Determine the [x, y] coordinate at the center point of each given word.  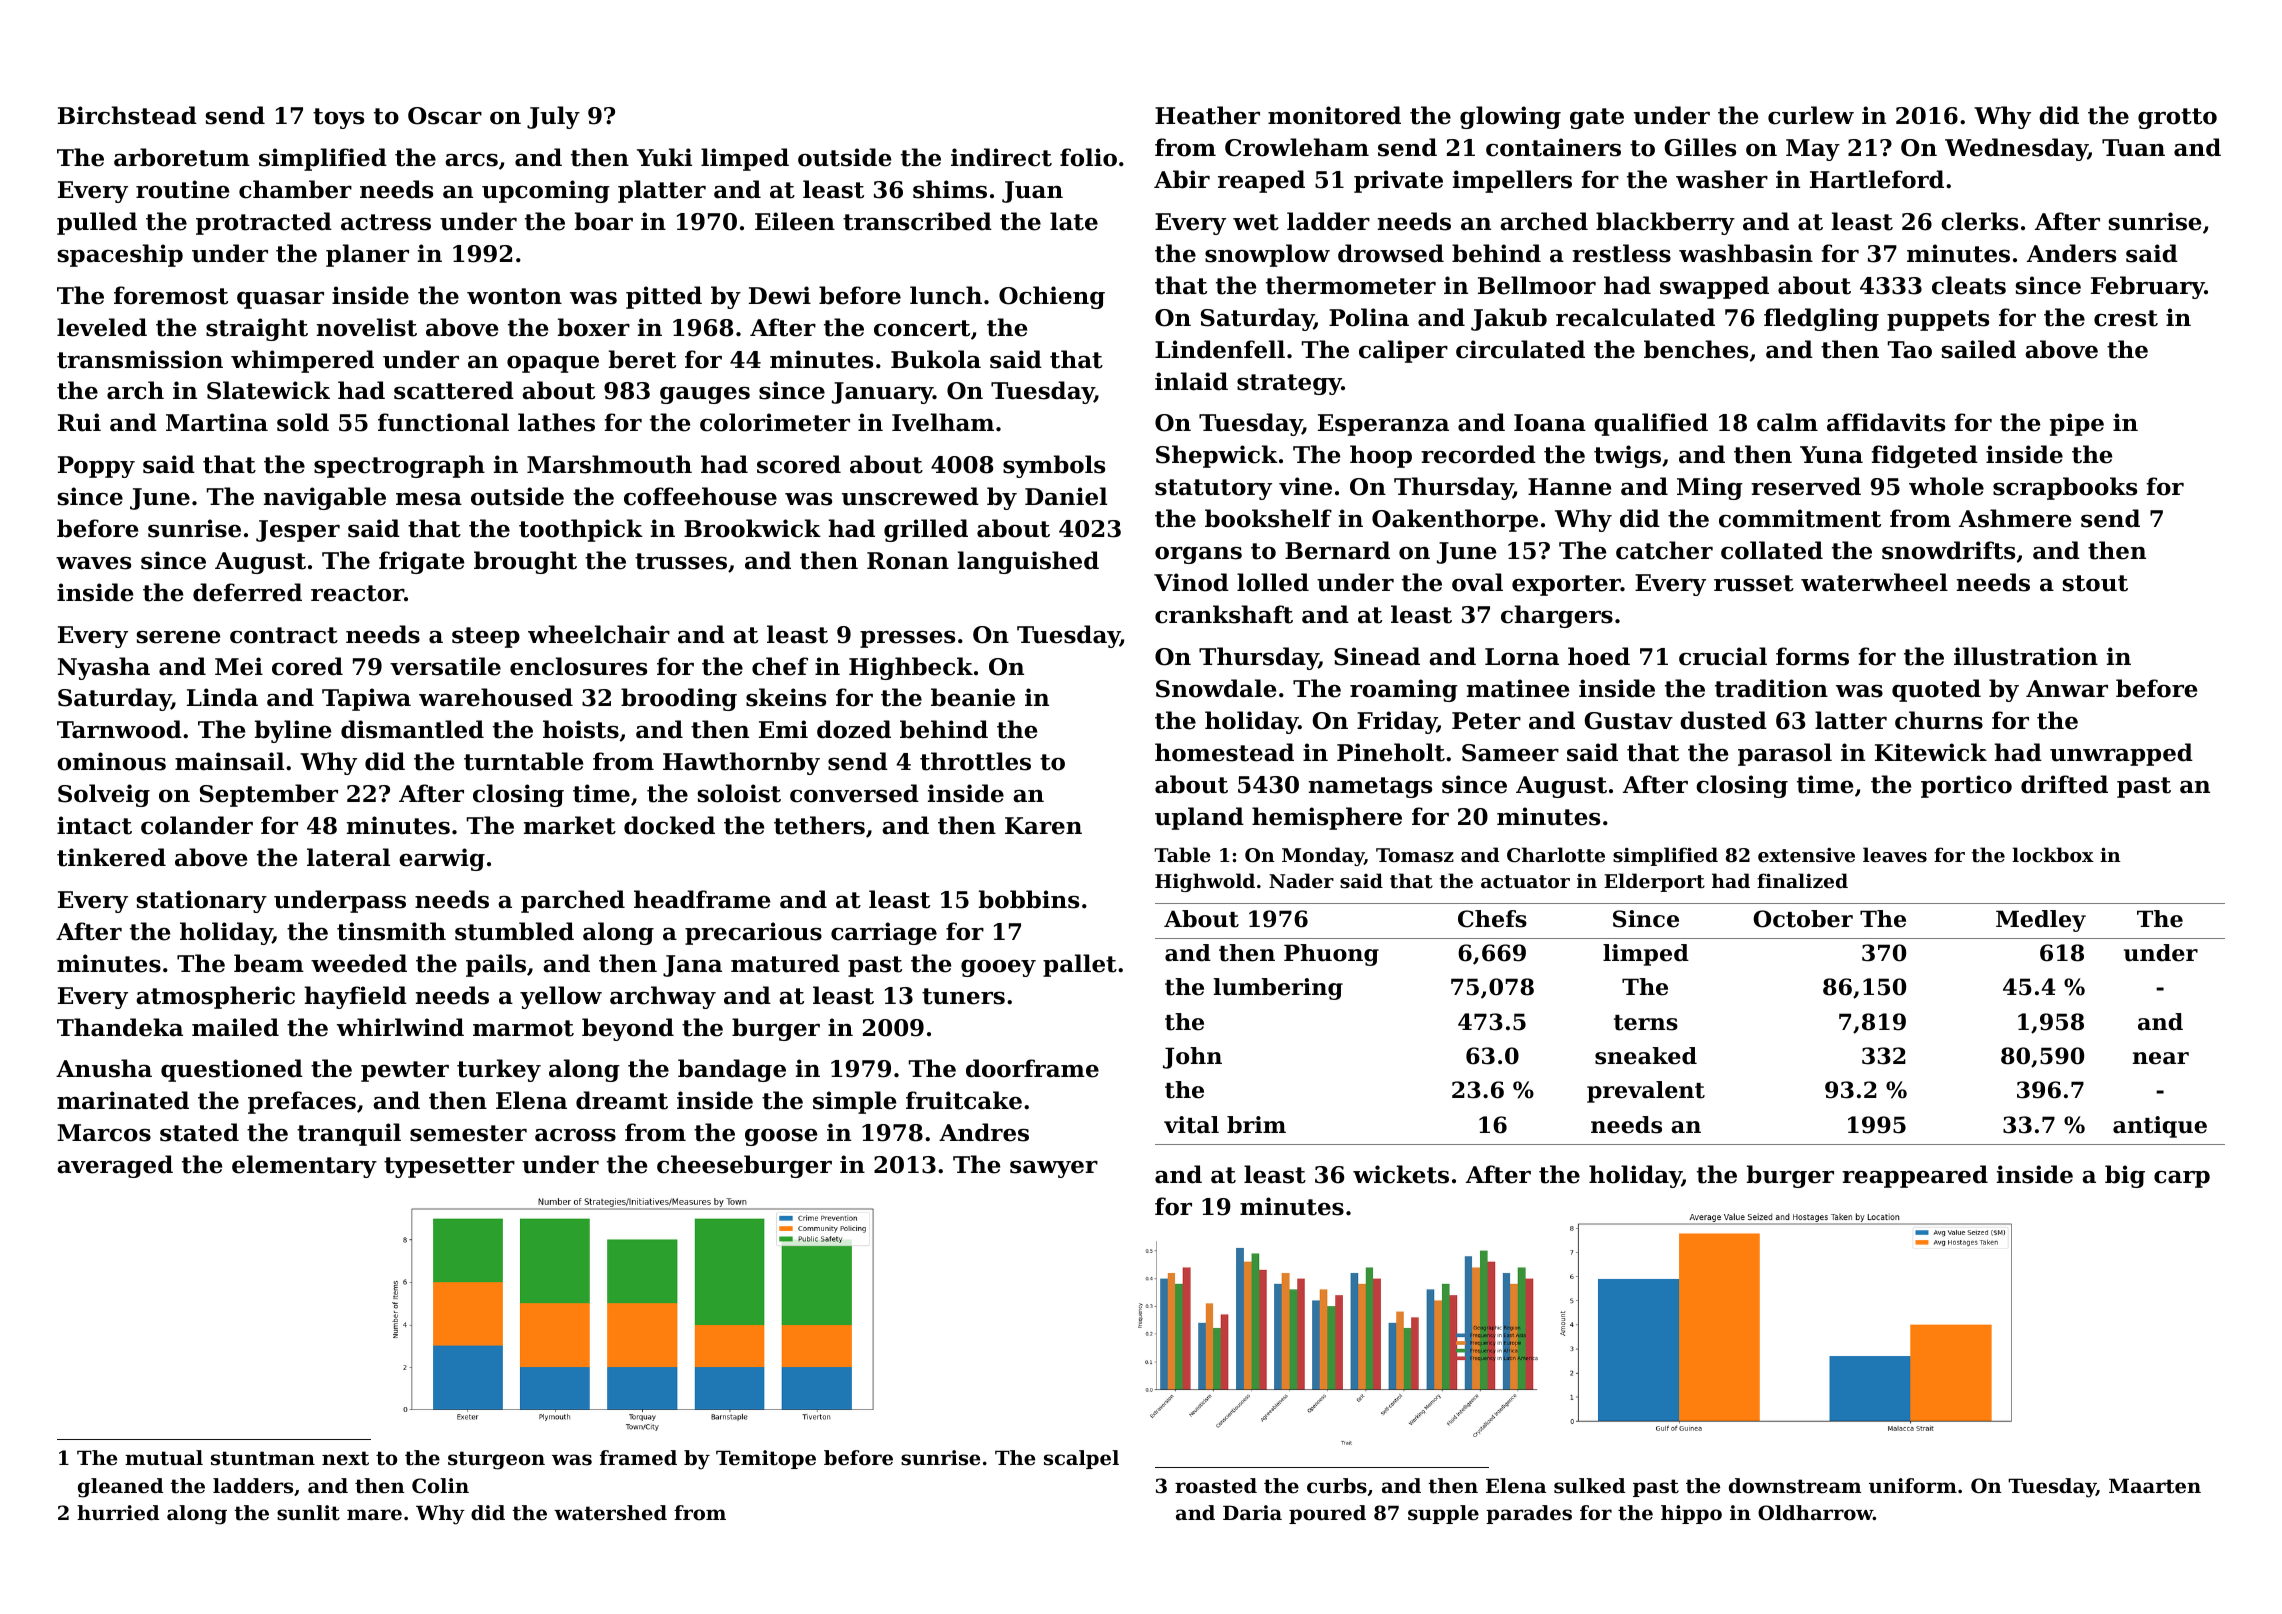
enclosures [578, 666]
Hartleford [1877, 179]
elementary [304, 1166]
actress [386, 222]
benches [1696, 349]
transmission [140, 359]
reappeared [1915, 1176]
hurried [118, 1513]
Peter [1486, 721]
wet [1256, 222]
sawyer [1054, 1169]
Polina [1369, 317]
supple [1443, 1514]
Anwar [2067, 689]
